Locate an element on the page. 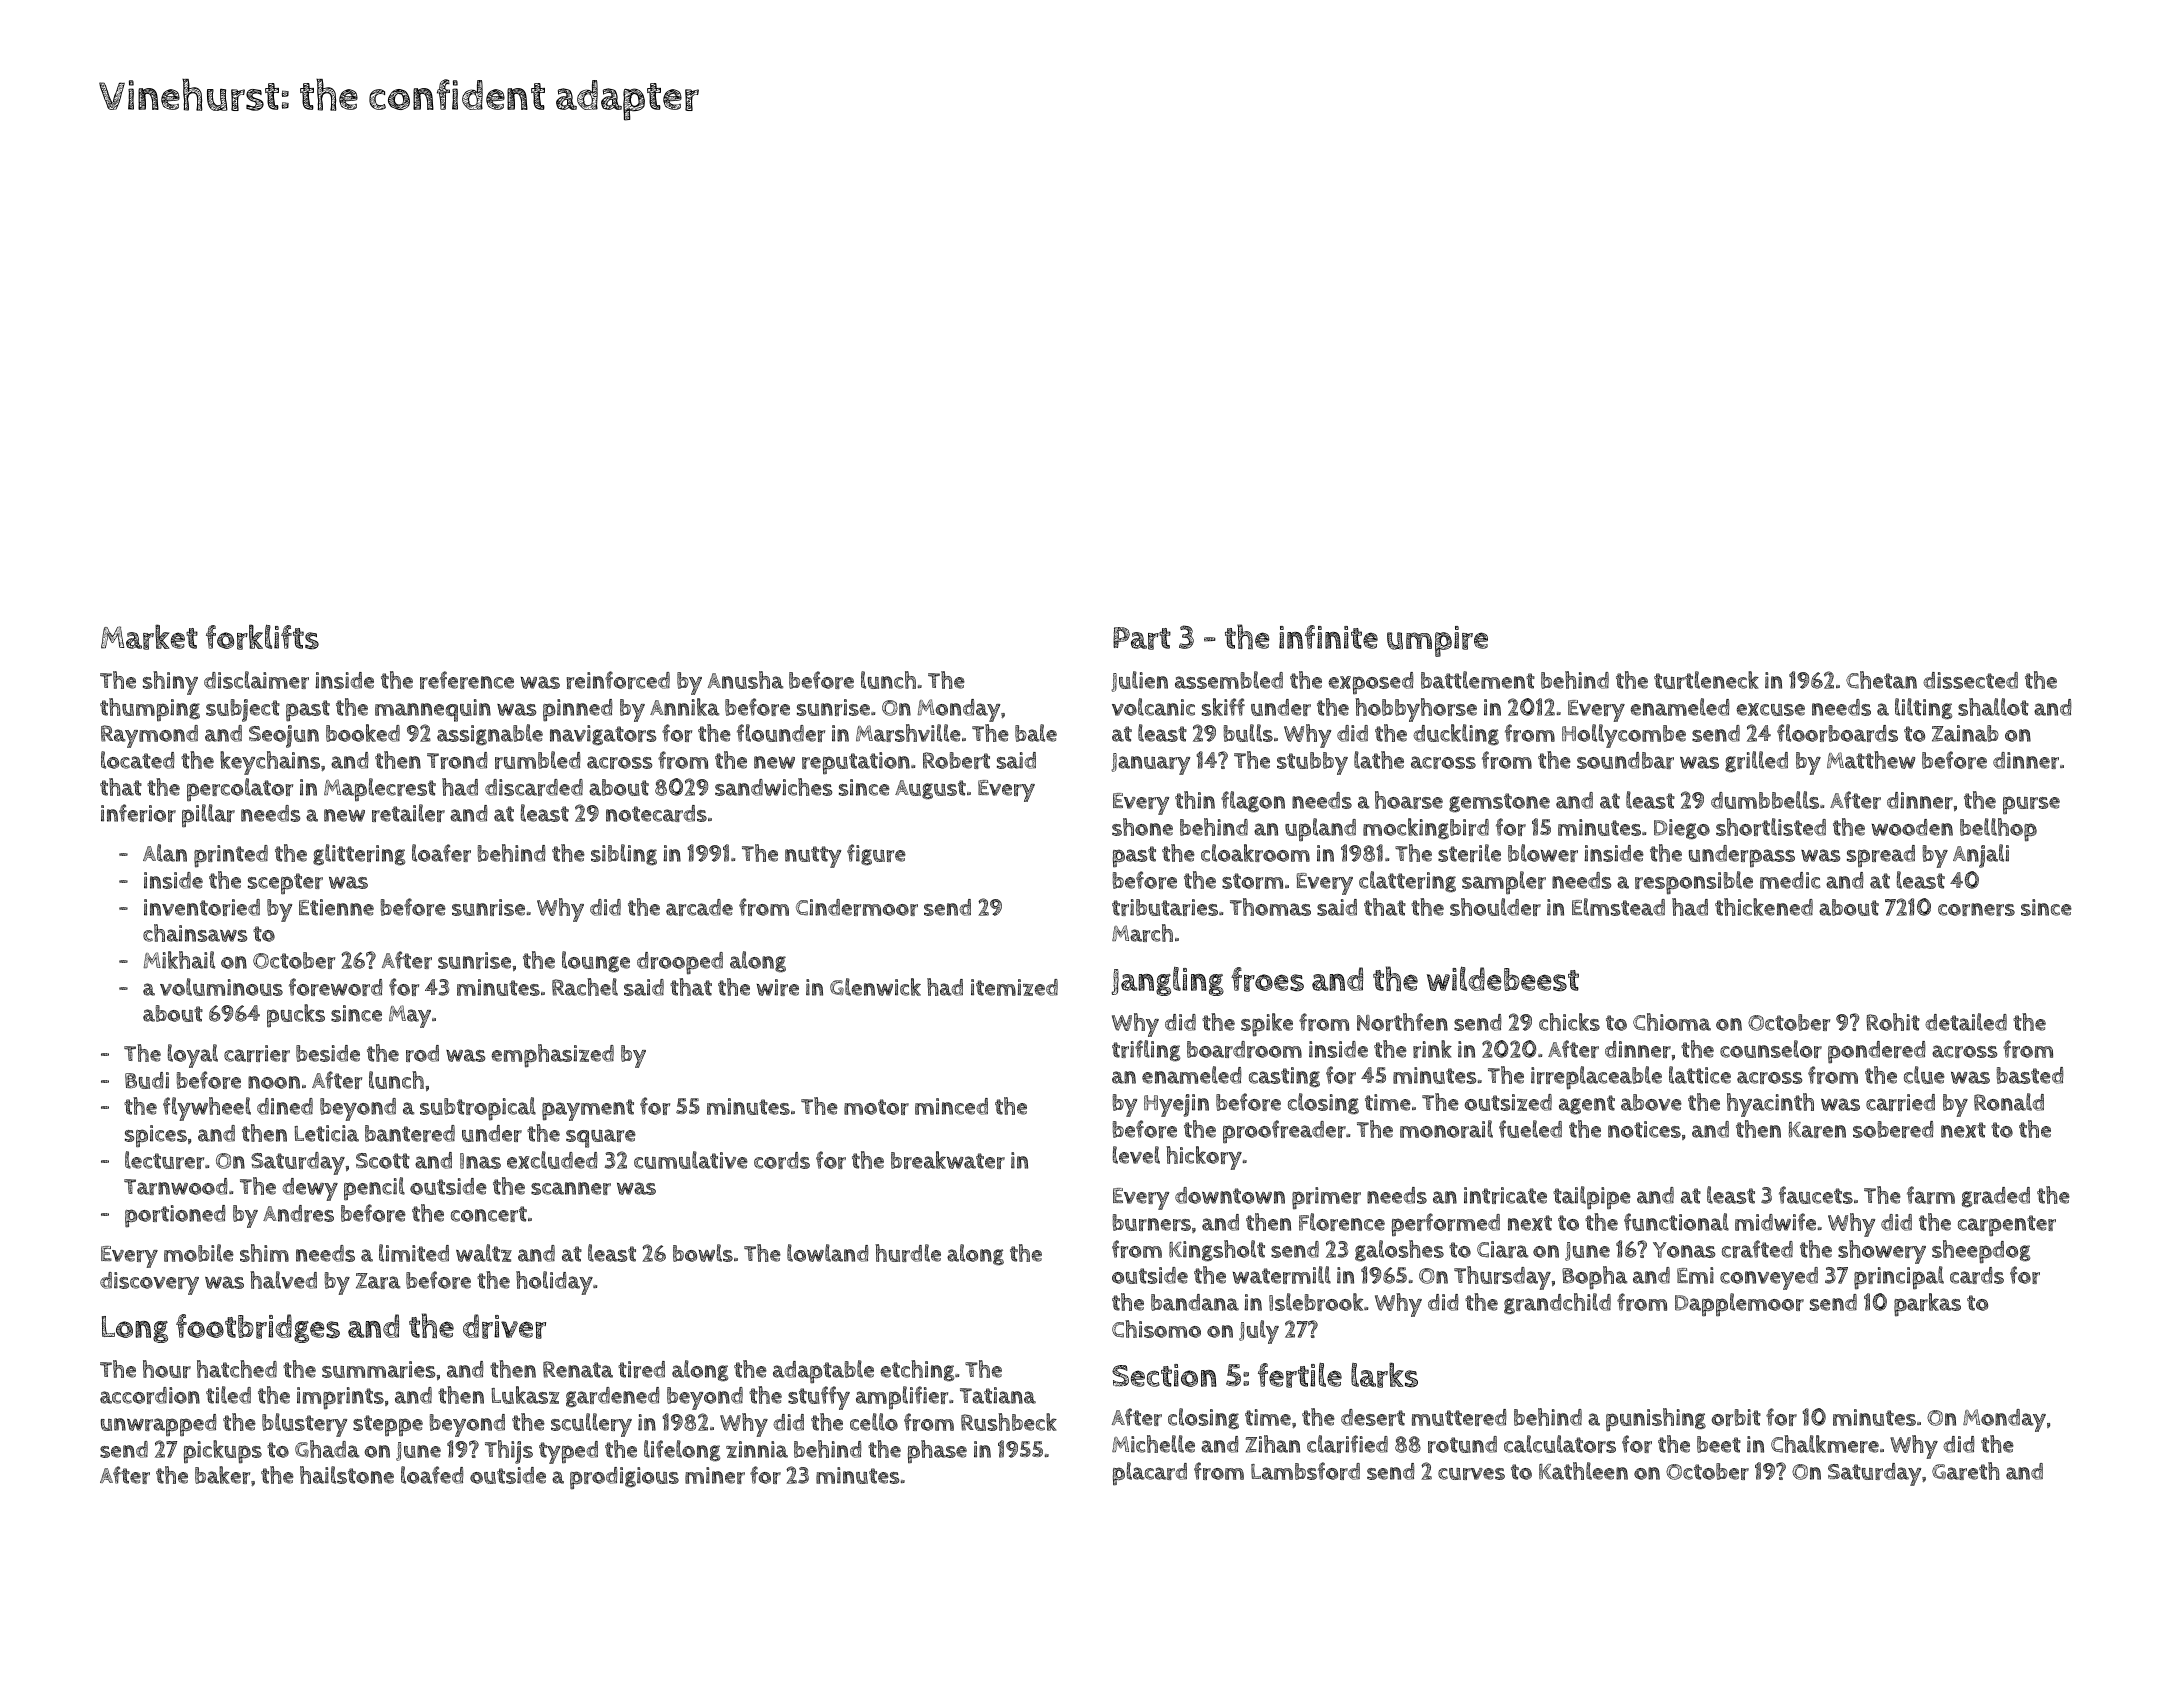  Cindermoor is located at coordinates (857, 907).
